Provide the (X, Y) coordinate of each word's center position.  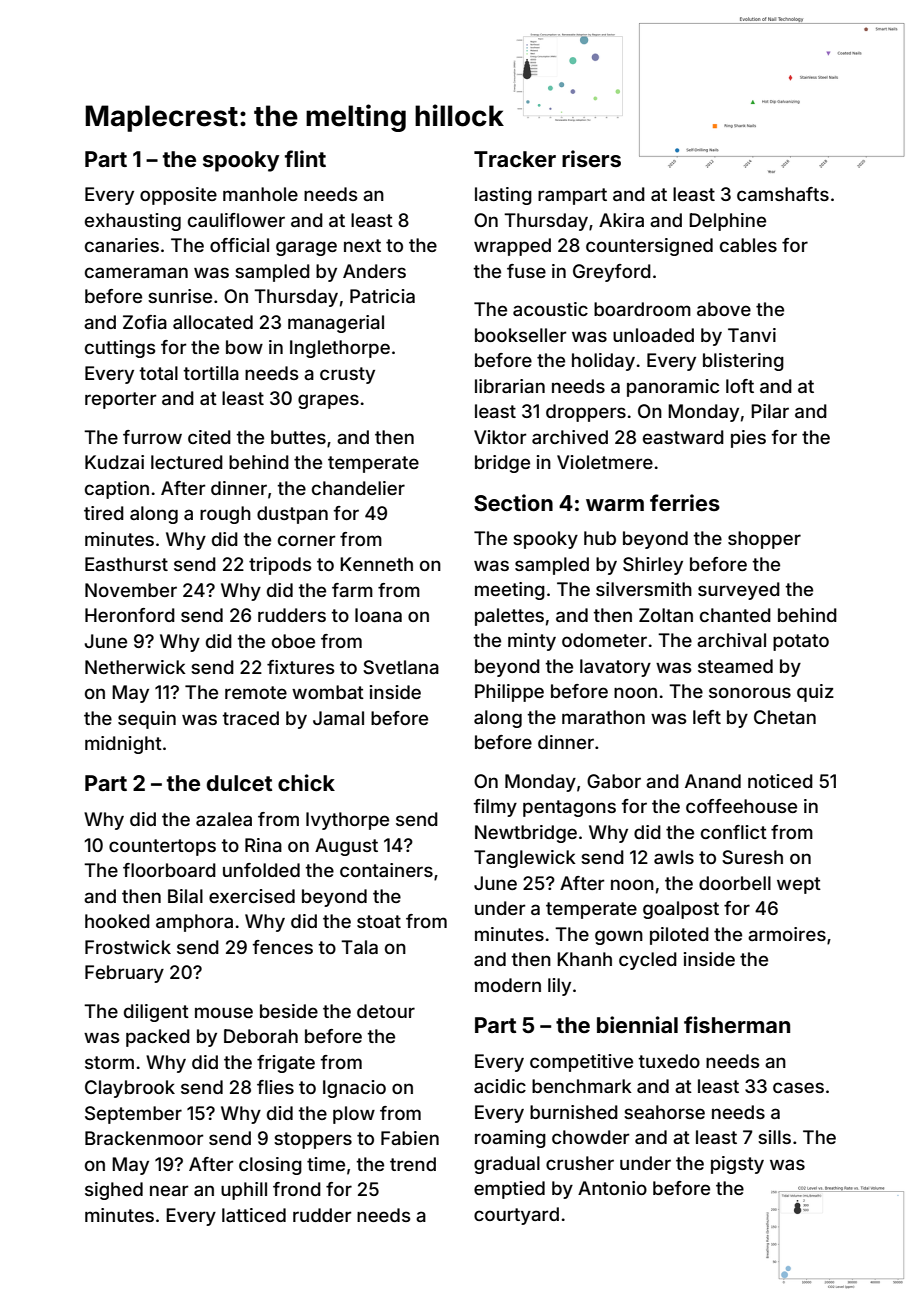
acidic (500, 1086)
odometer (604, 640)
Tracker (515, 159)
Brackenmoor (144, 1138)
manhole (260, 194)
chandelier (358, 488)
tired (104, 513)
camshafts (783, 194)
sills (774, 1137)
